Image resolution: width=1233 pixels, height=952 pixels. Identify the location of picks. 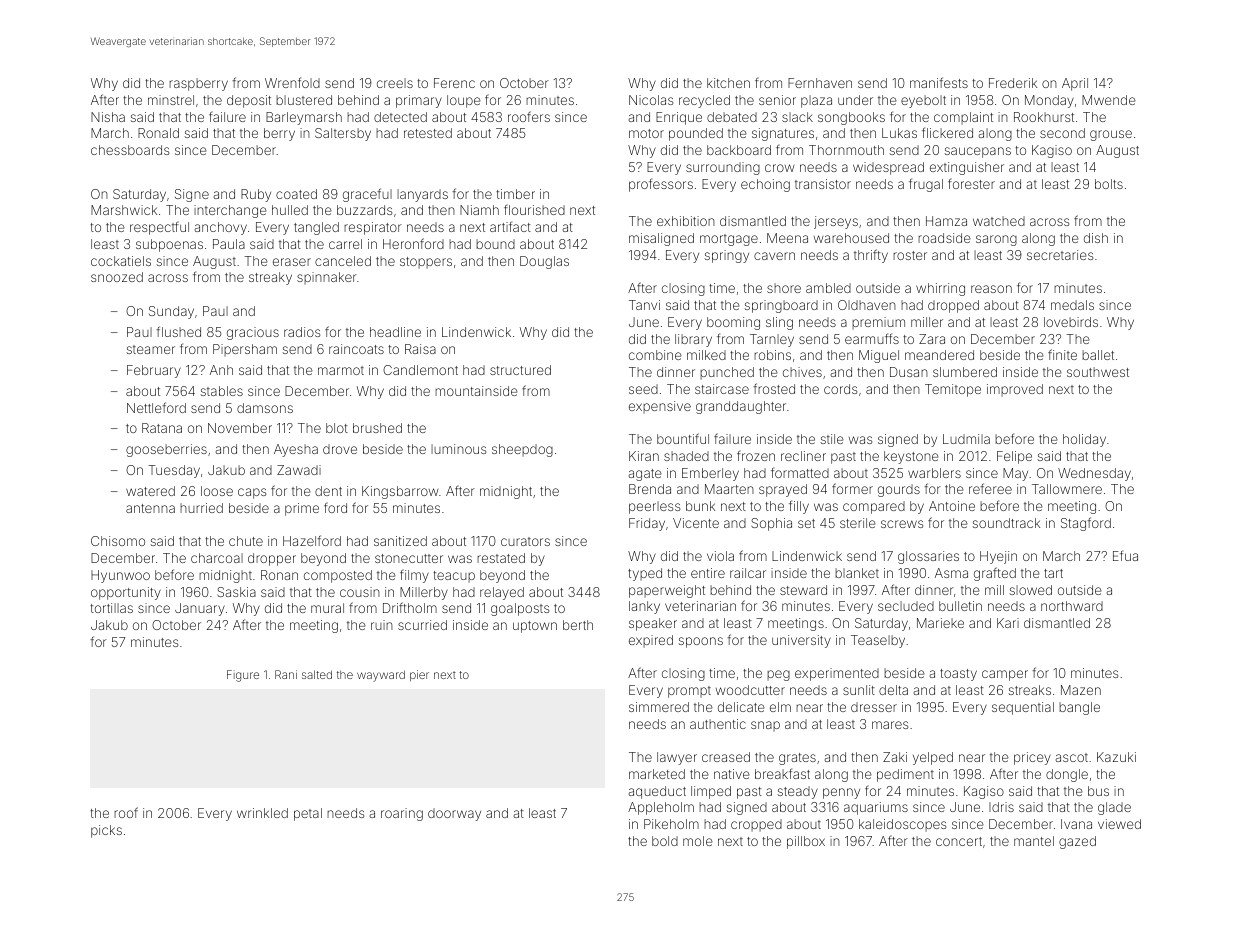
(106, 831).
